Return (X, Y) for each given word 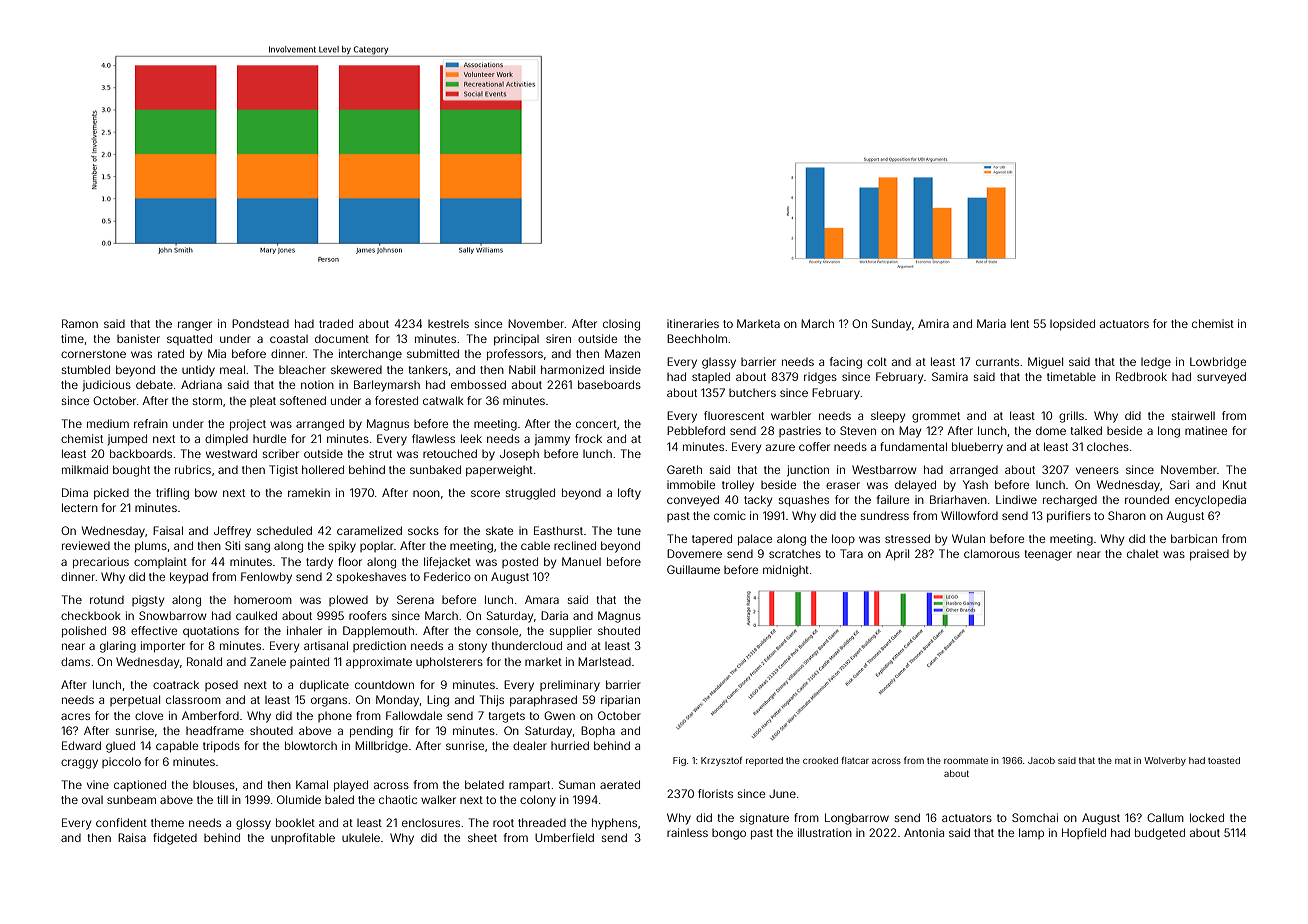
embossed (478, 384)
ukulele (361, 837)
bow (206, 492)
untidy (198, 371)
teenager (1048, 555)
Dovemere (694, 553)
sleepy (888, 417)
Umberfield (564, 837)
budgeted (1160, 834)
